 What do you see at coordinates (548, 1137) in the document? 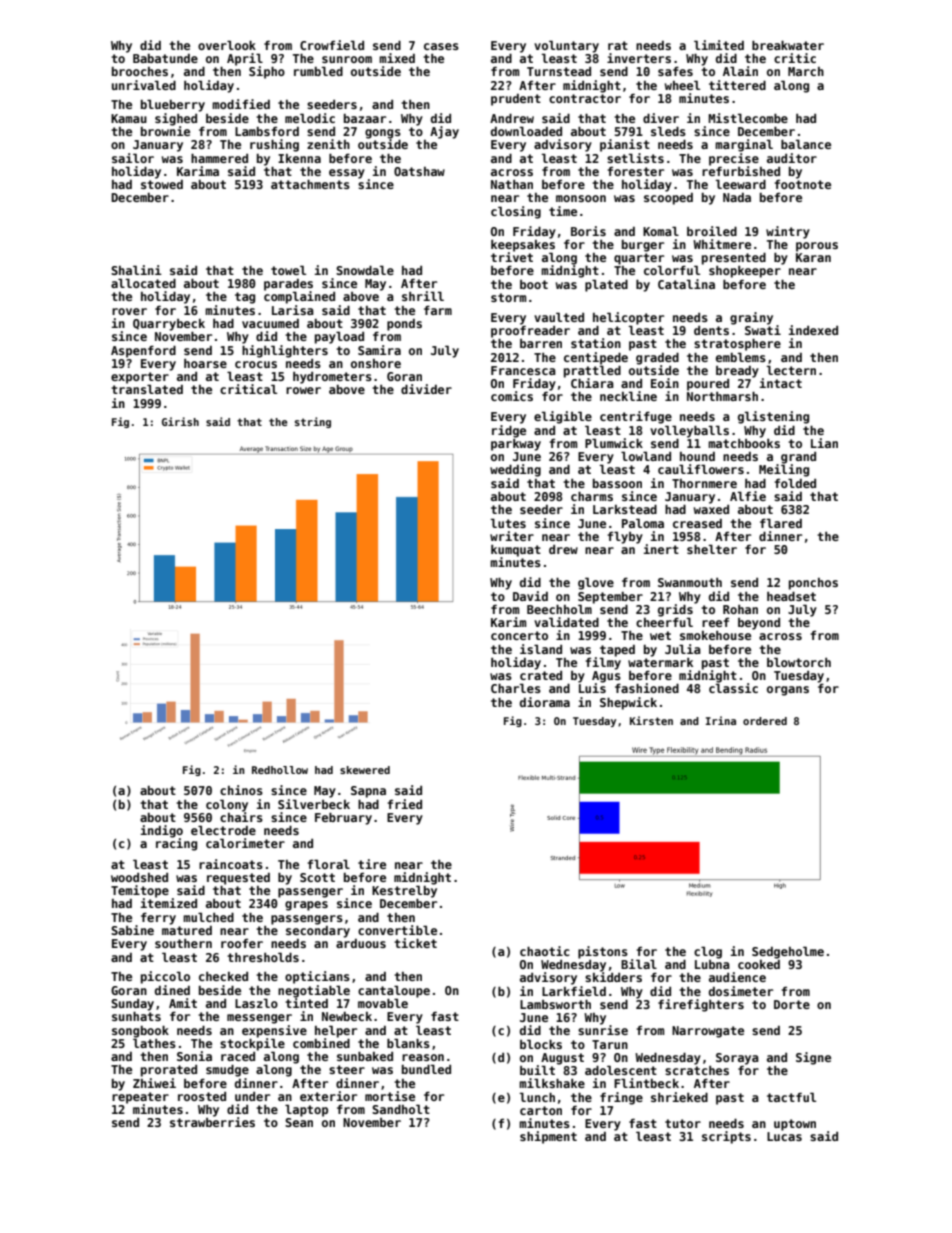
I see `shipment` at bounding box center [548, 1137].
